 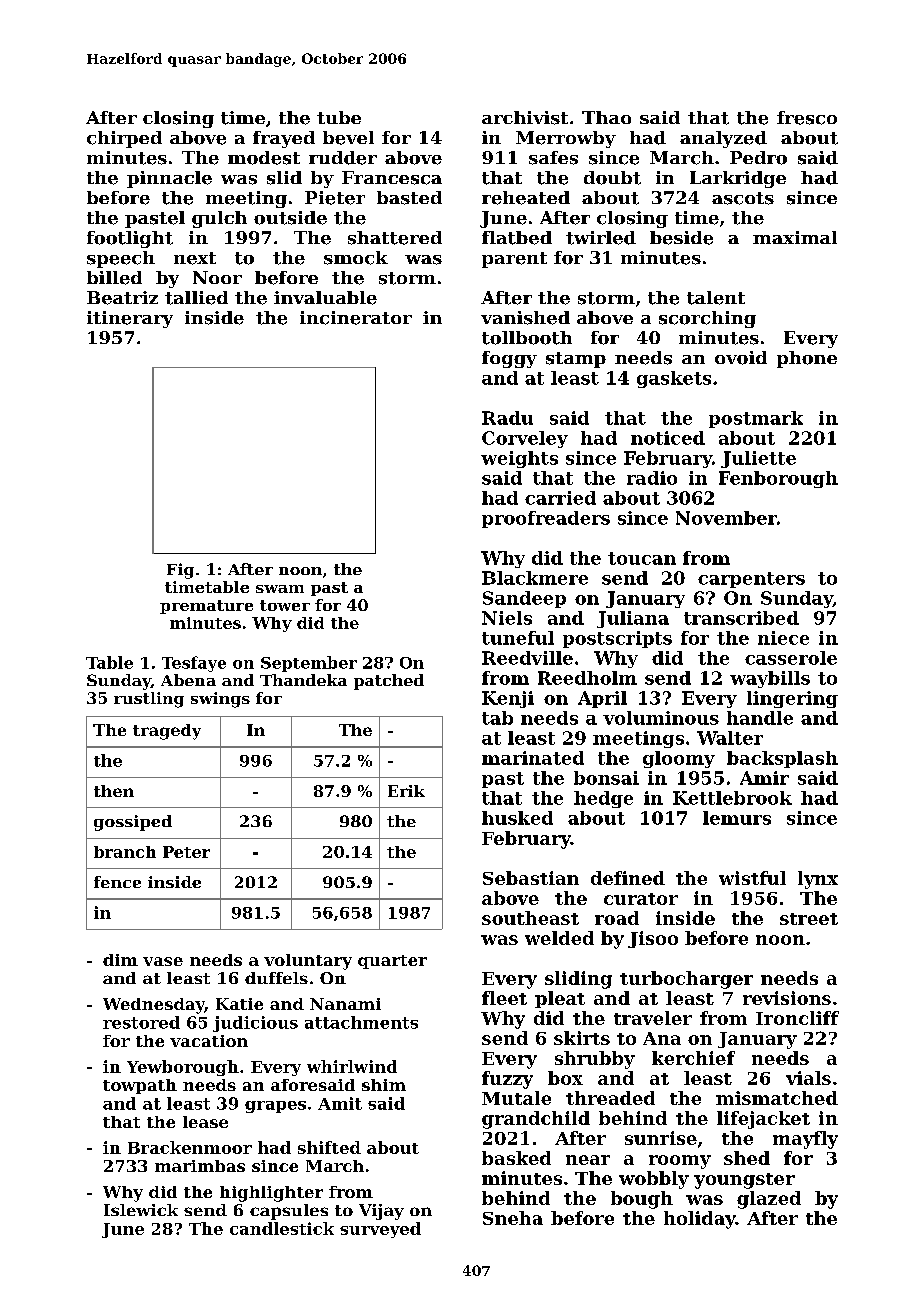 I want to click on chirped, so click(x=124, y=139).
